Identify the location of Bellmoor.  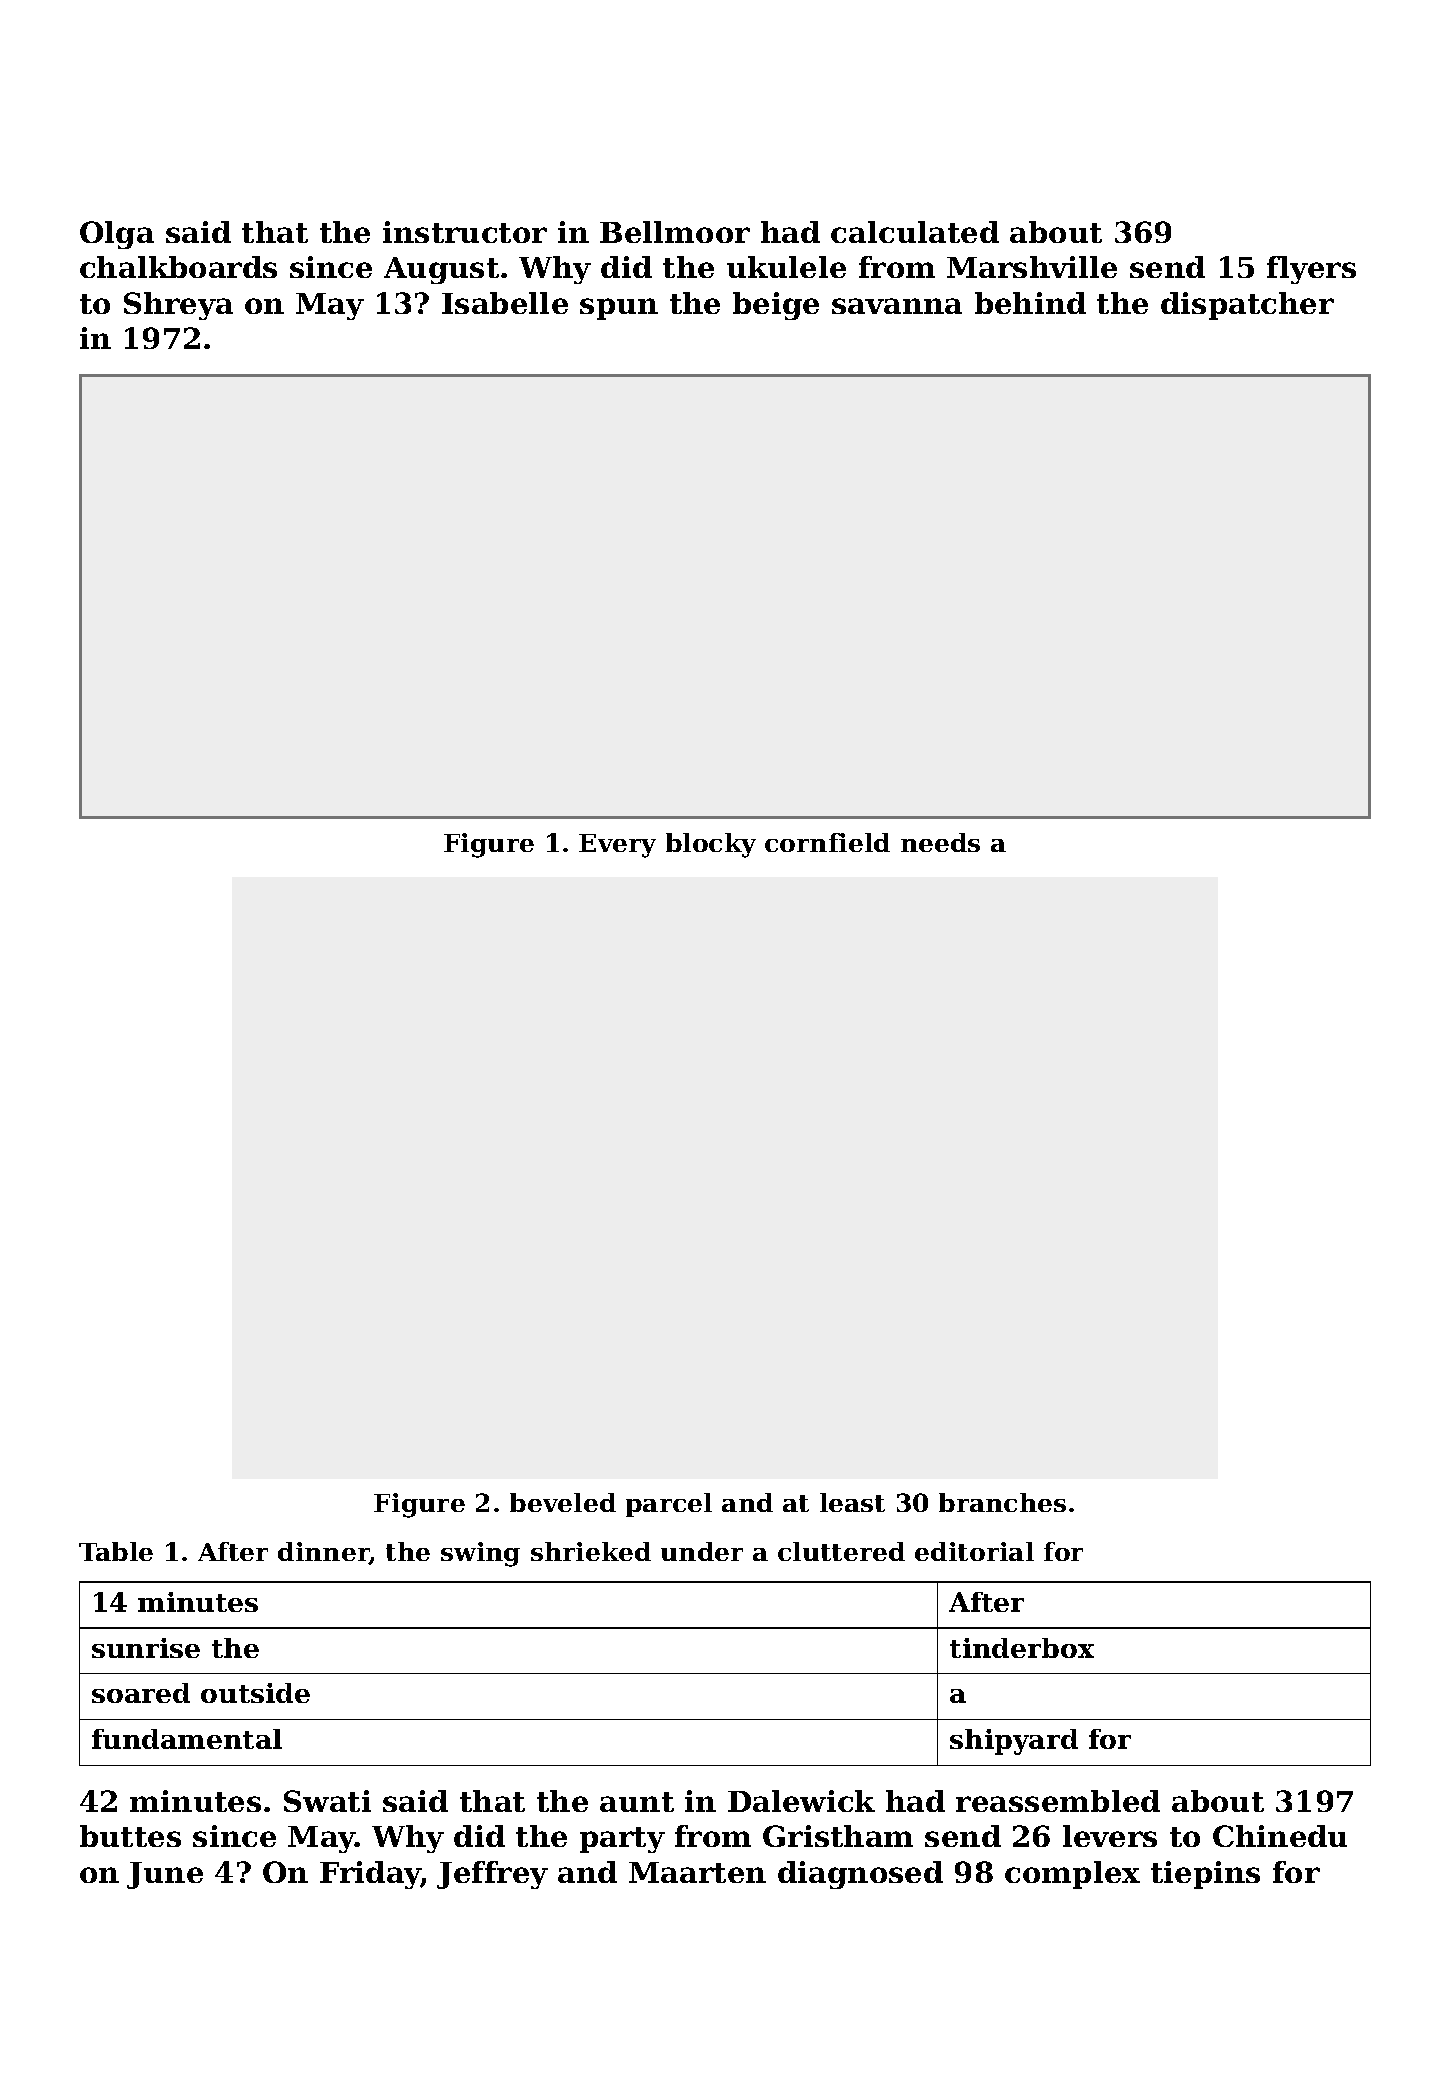
(675, 232).
